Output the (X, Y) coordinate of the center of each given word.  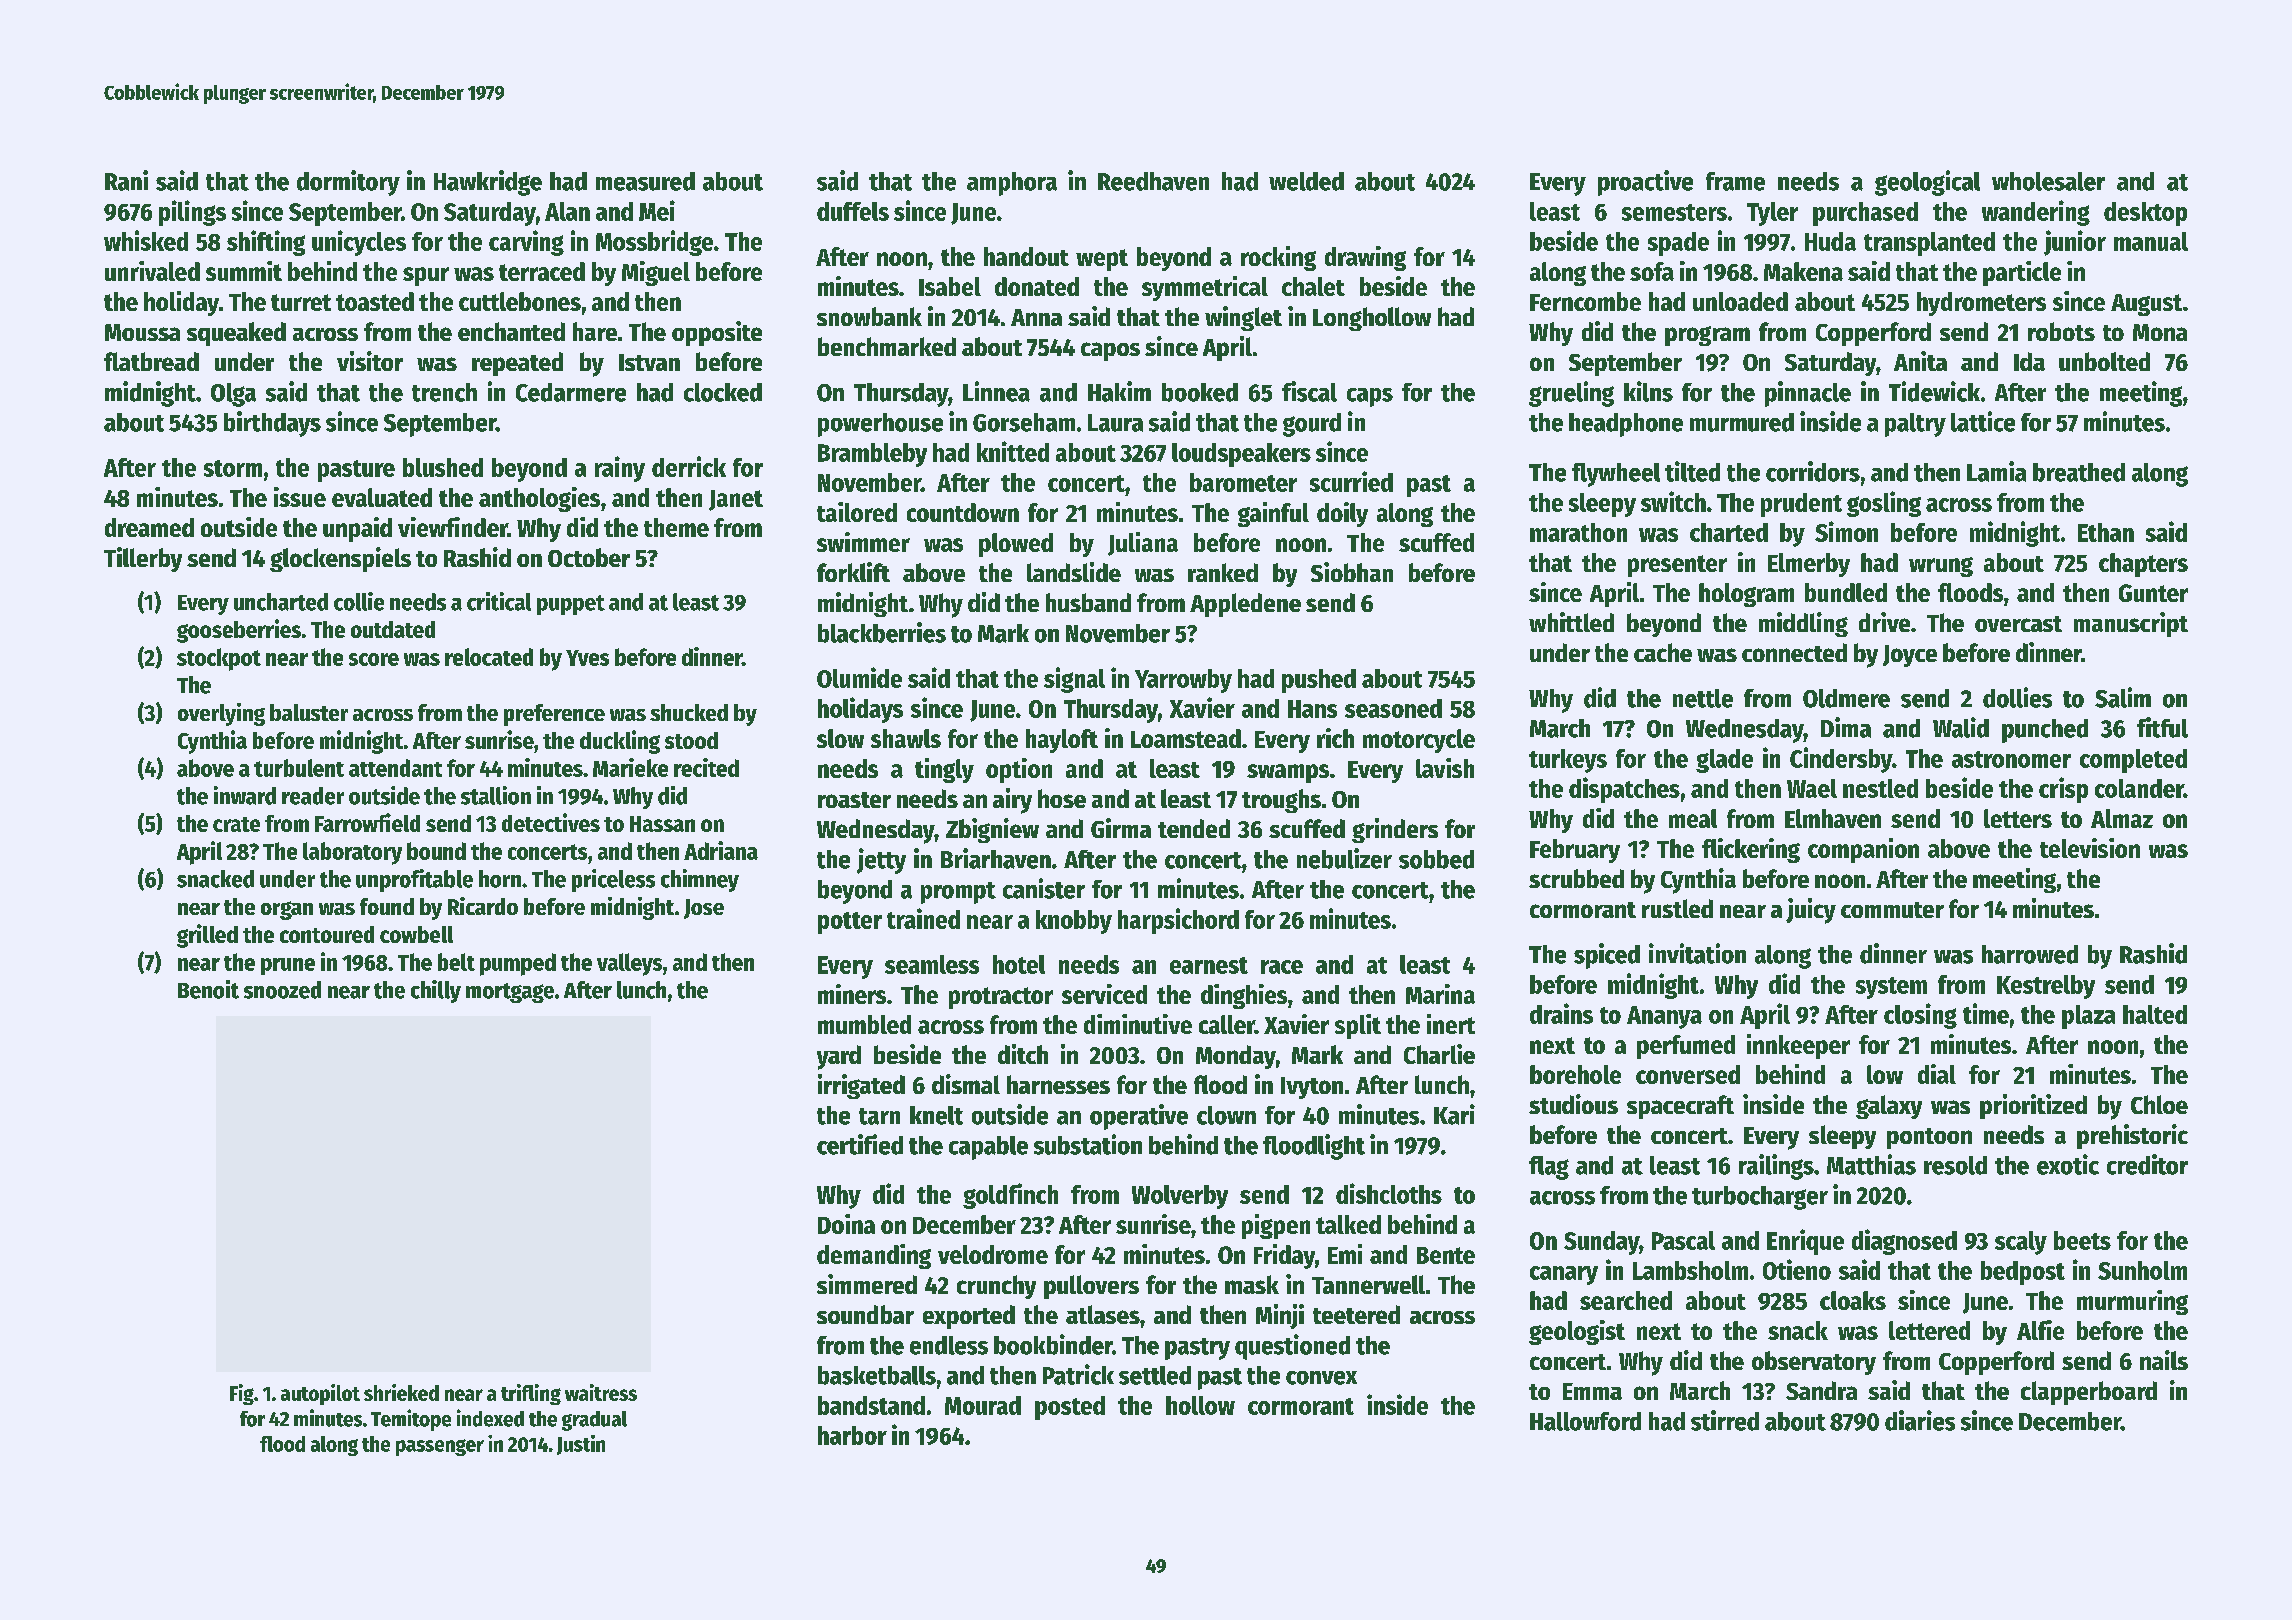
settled (1155, 1375)
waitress (601, 1392)
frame (1735, 181)
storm (233, 468)
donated (1037, 286)
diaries (1920, 1420)
